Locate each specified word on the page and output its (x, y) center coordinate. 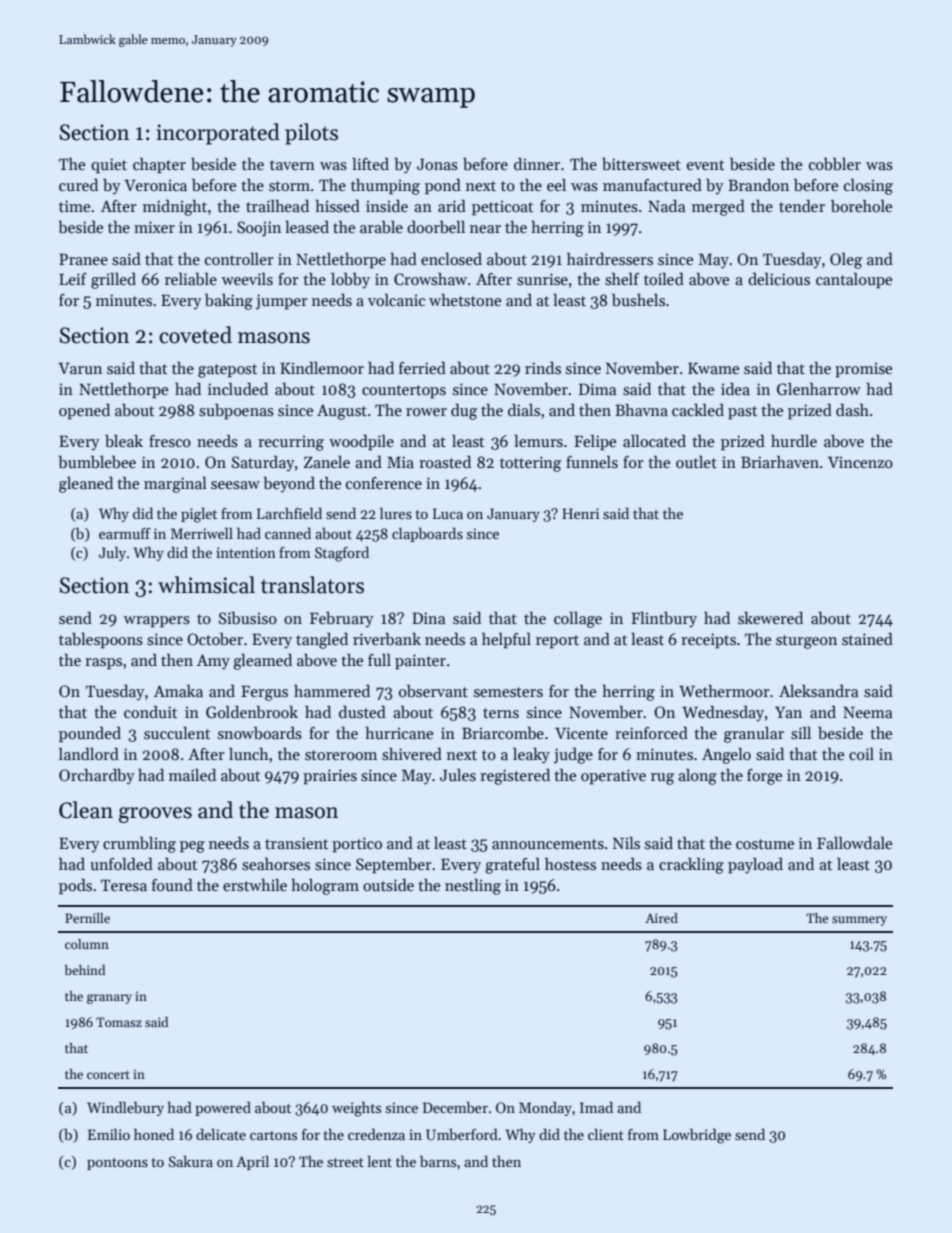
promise (864, 370)
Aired (661, 918)
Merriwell (202, 533)
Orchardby (97, 776)
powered (223, 1108)
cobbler (835, 164)
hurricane (399, 732)
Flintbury (664, 619)
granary (109, 999)
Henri (580, 513)
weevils (247, 279)
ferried (422, 367)
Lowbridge (697, 1136)
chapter (159, 165)
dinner (537, 163)
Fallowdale (855, 842)
